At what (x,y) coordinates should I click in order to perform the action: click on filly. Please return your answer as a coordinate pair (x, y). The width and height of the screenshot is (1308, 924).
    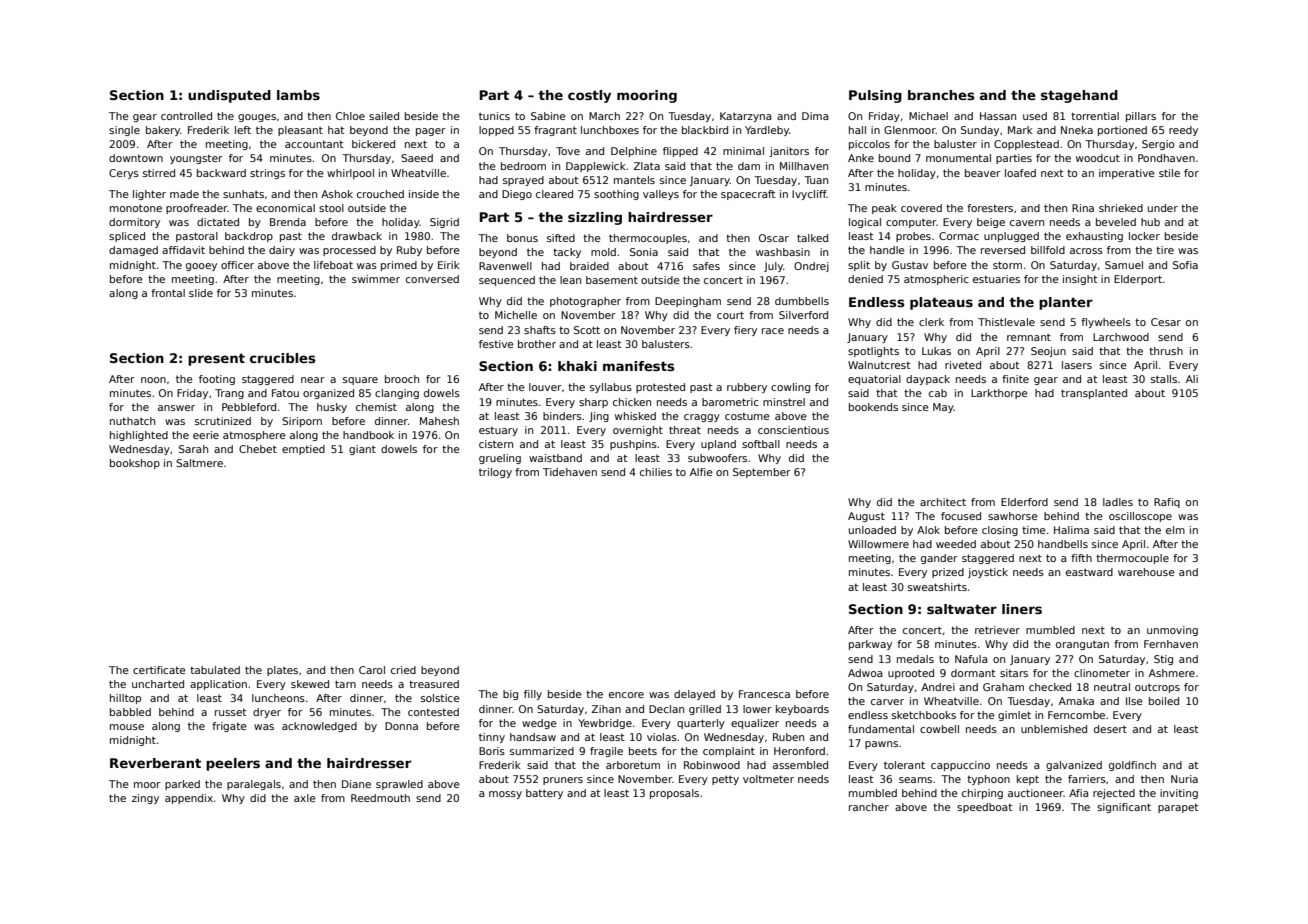
    Looking at the image, I should click on (533, 695).
